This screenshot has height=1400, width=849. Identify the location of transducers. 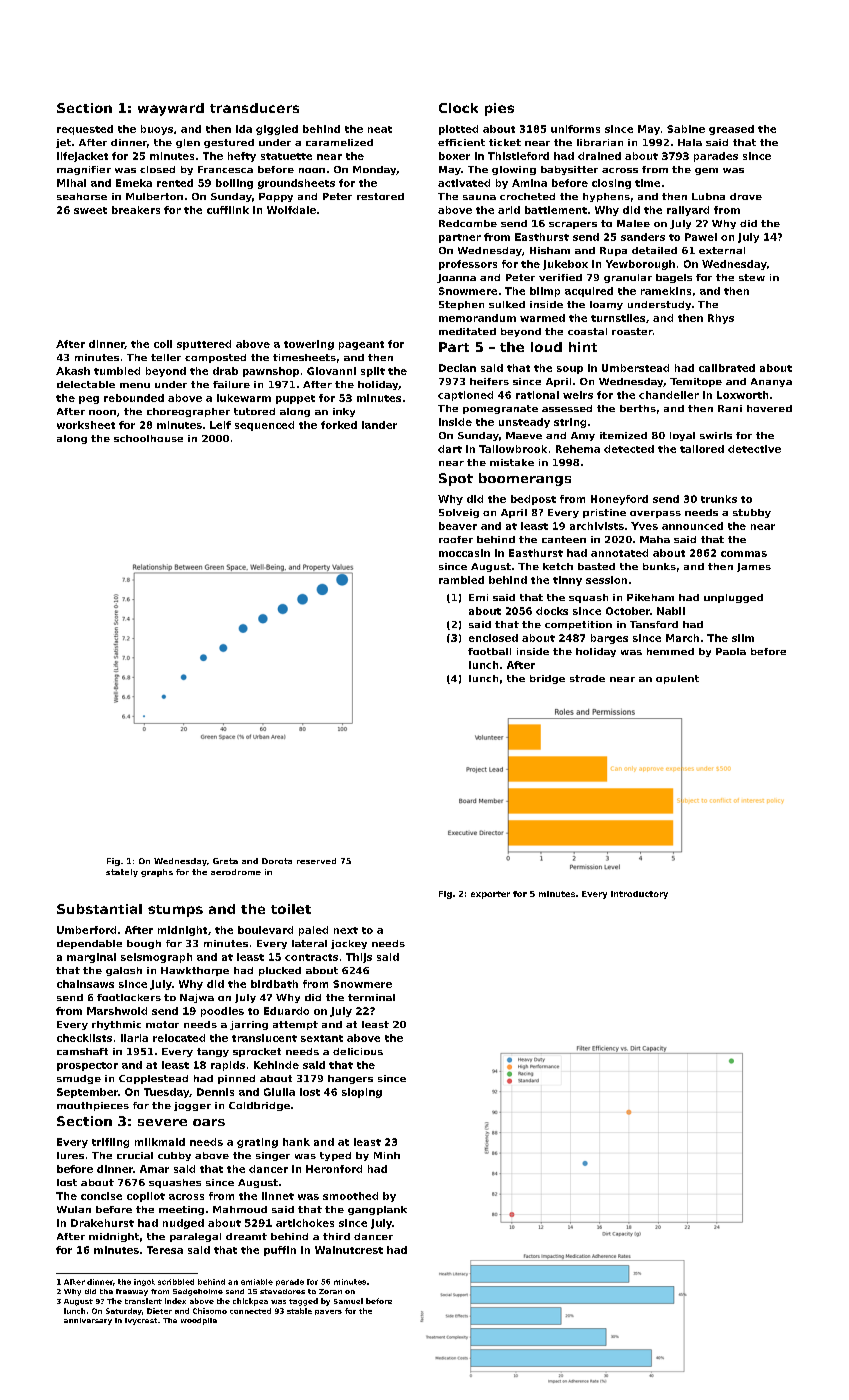
(254, 108).
